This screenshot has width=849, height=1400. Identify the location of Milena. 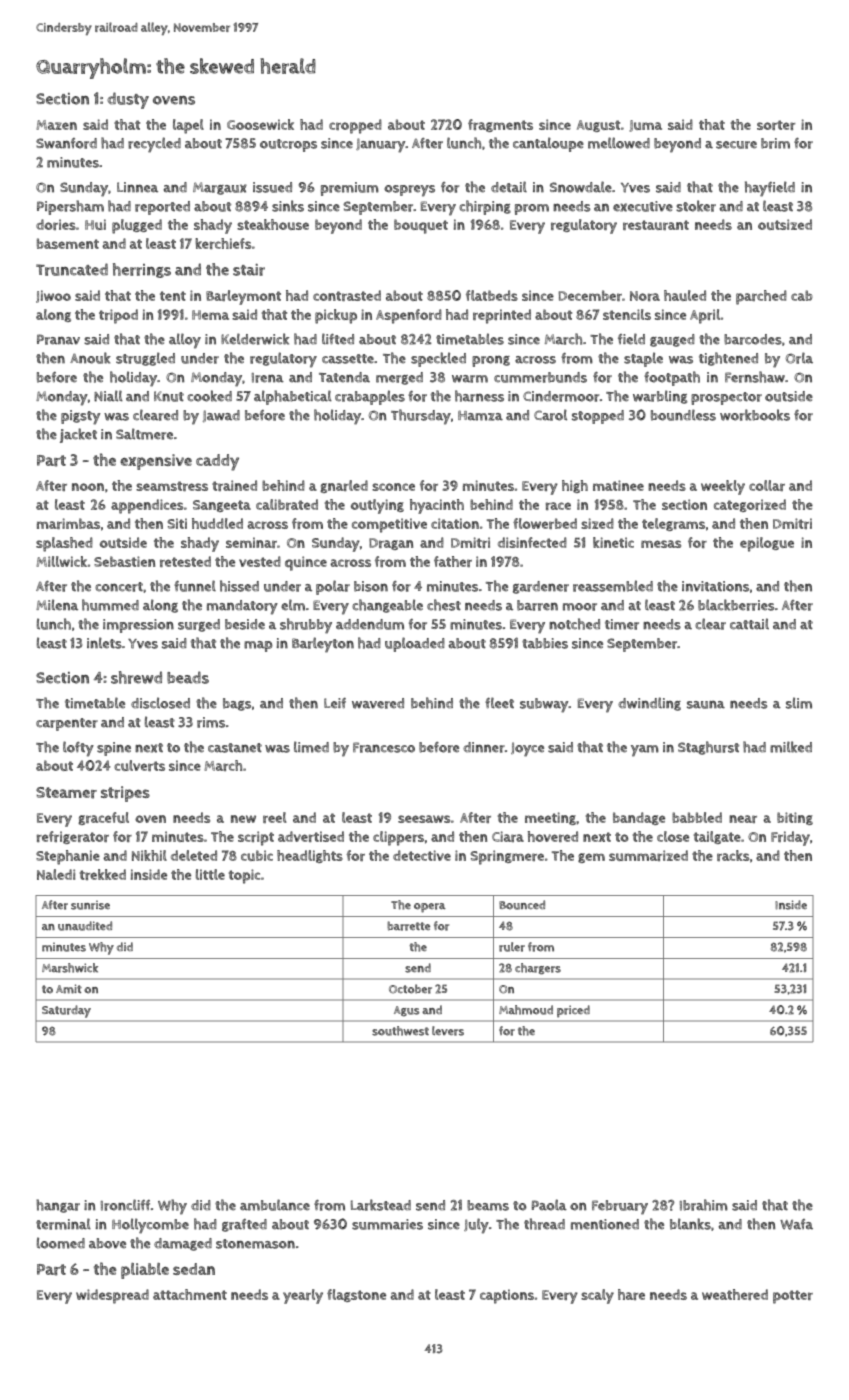
(57, 605).
